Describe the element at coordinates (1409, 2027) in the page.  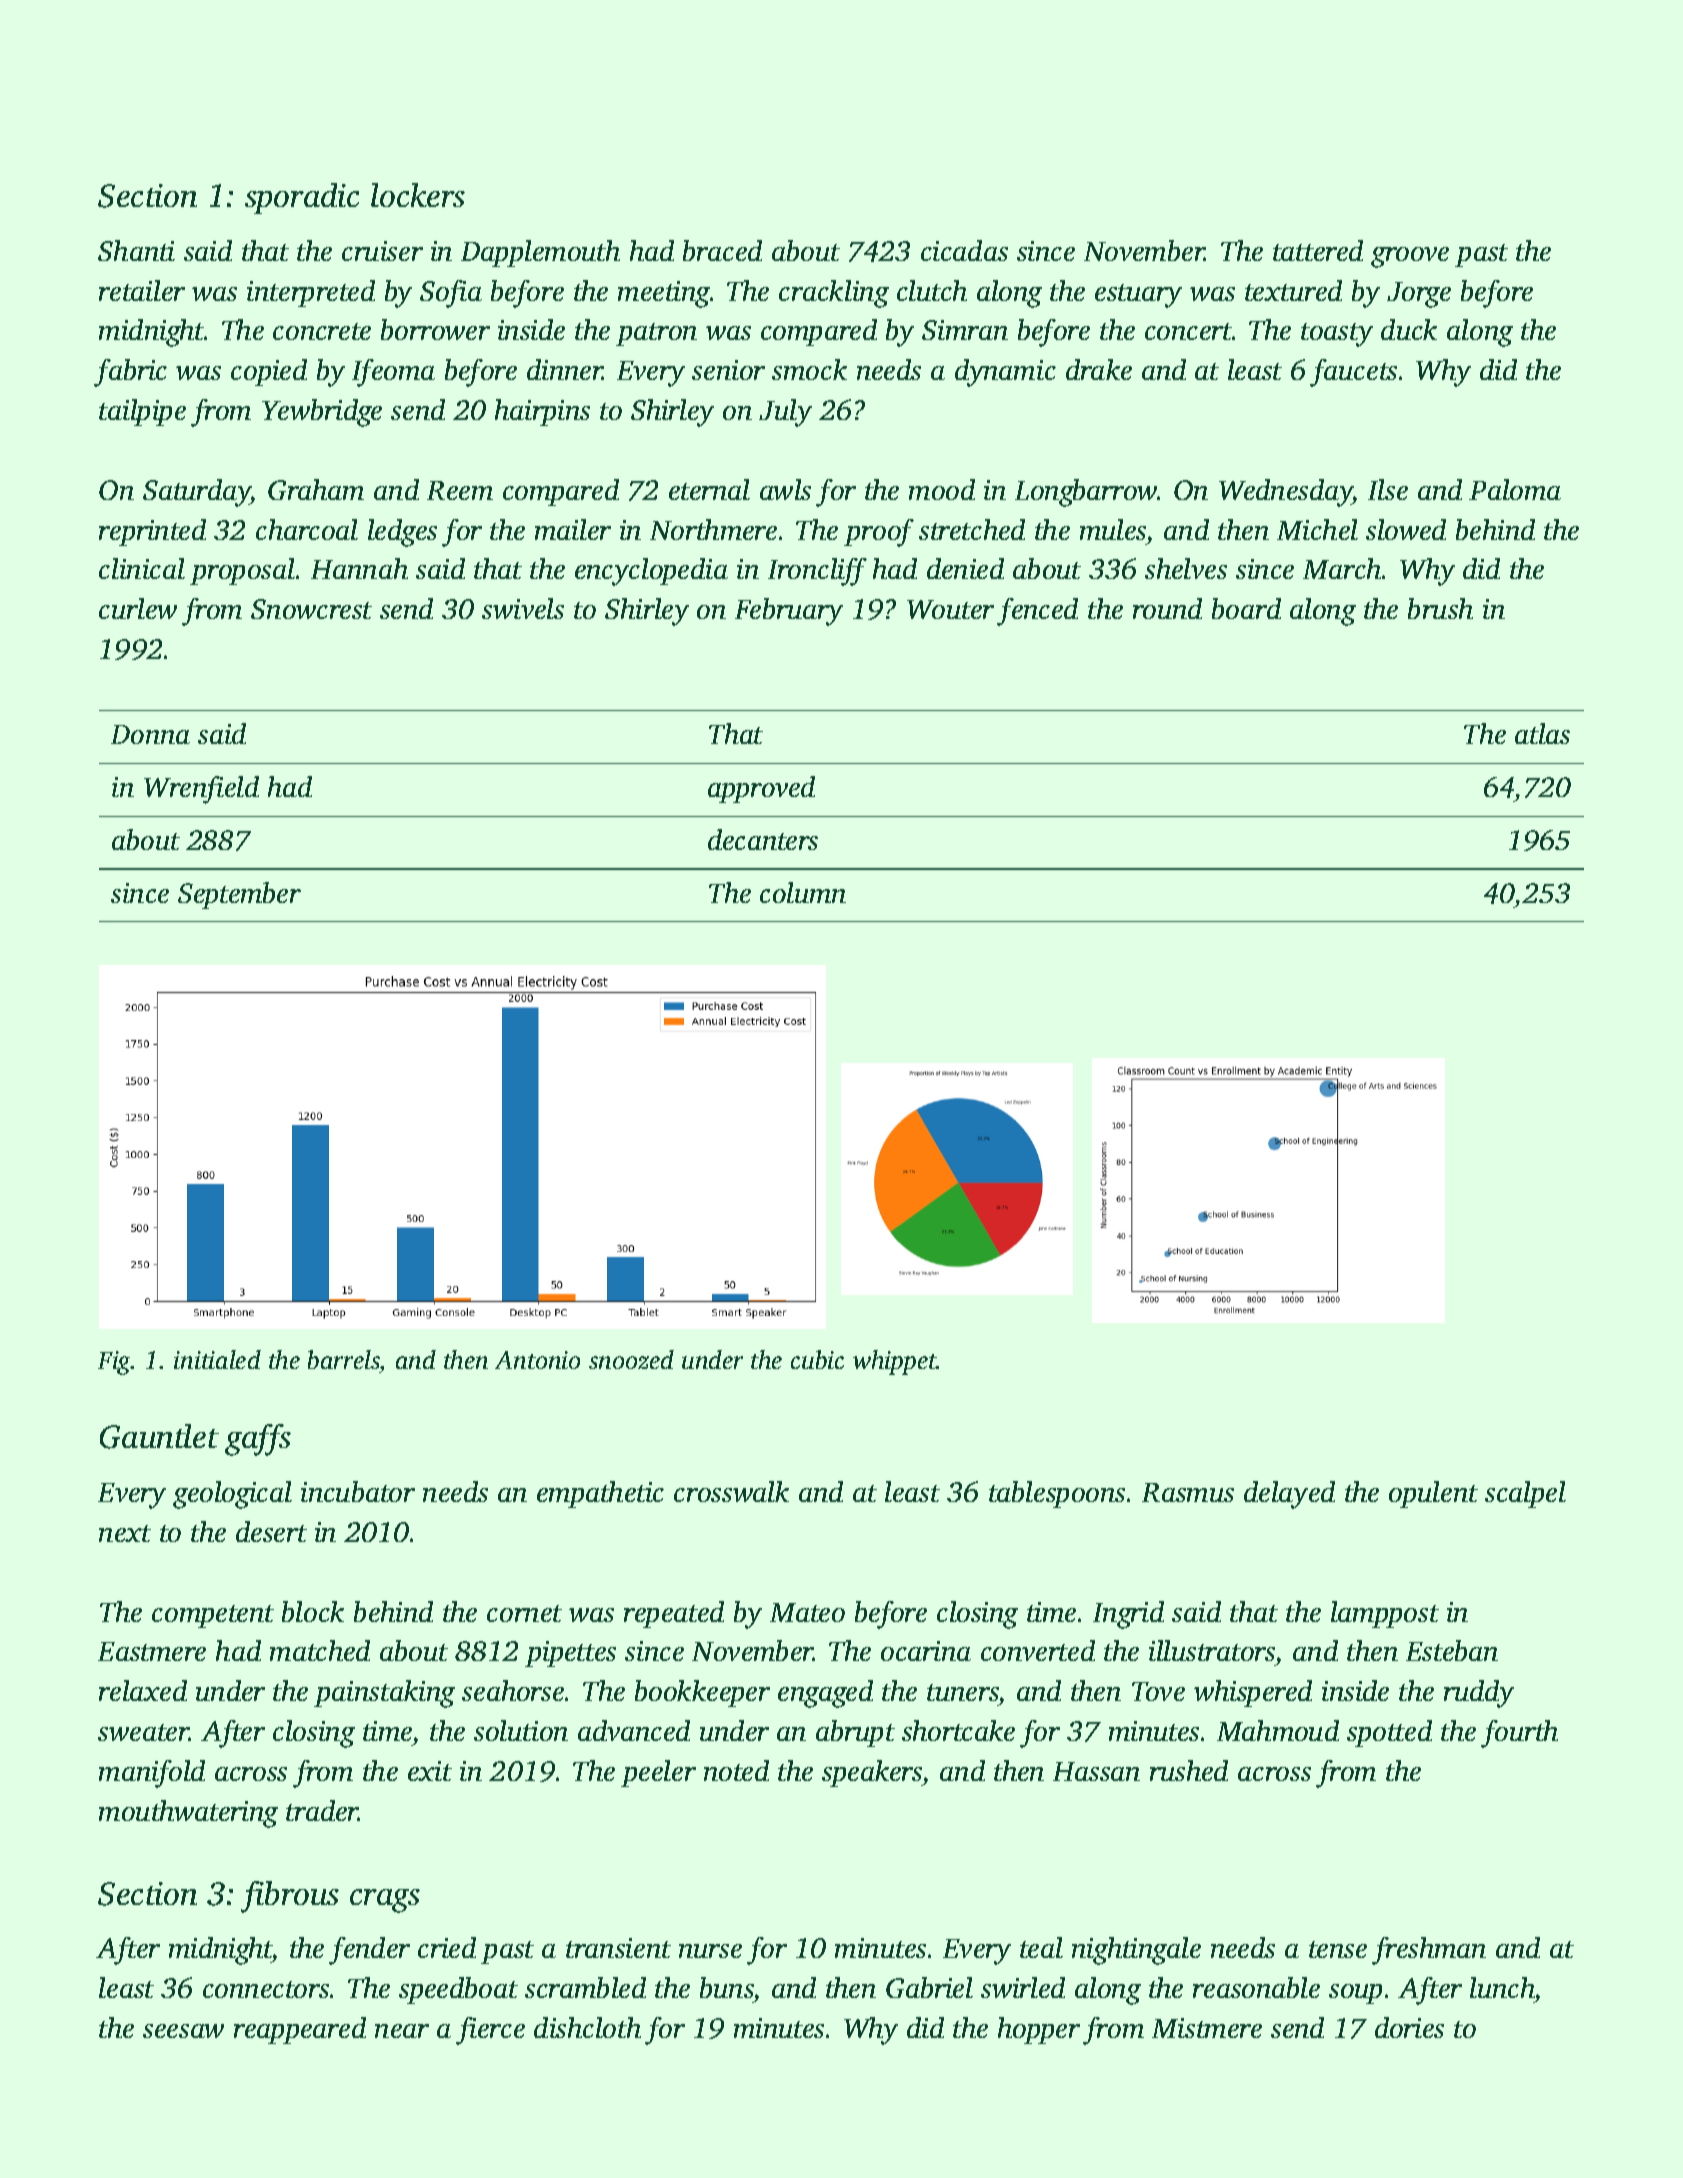
I see `dories` at that location.
